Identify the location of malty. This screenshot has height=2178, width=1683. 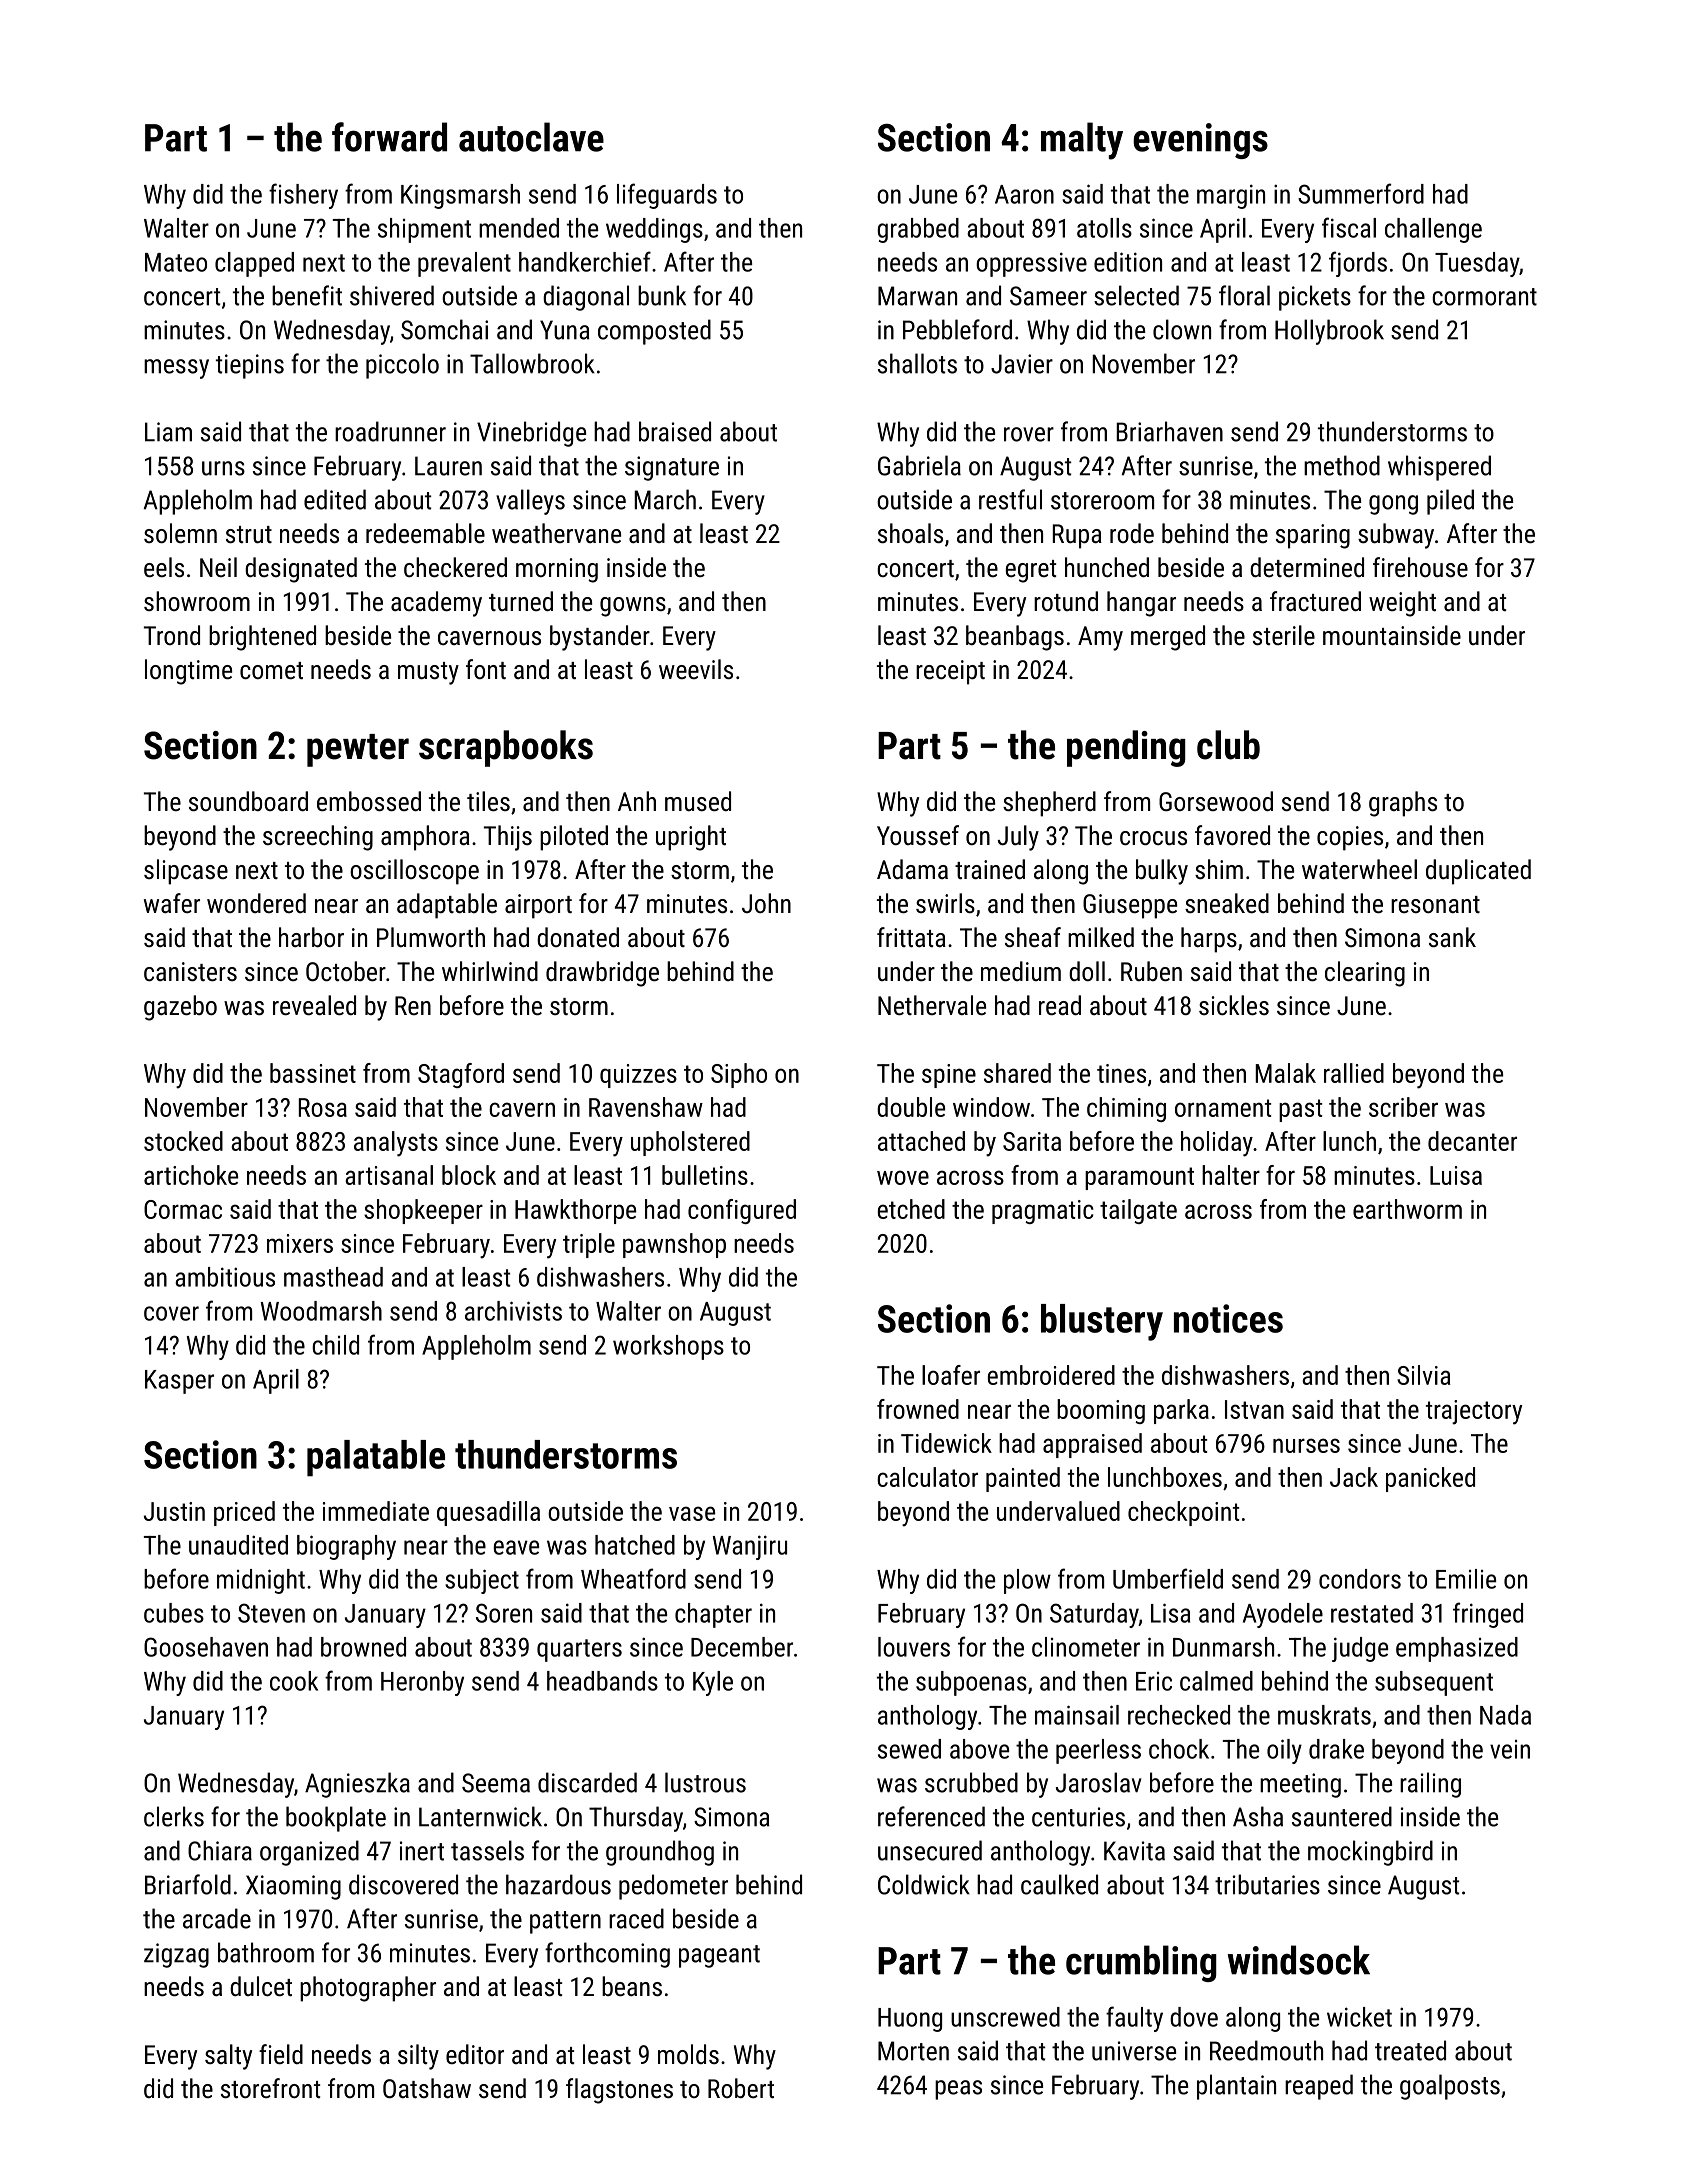
(1082, 141).
